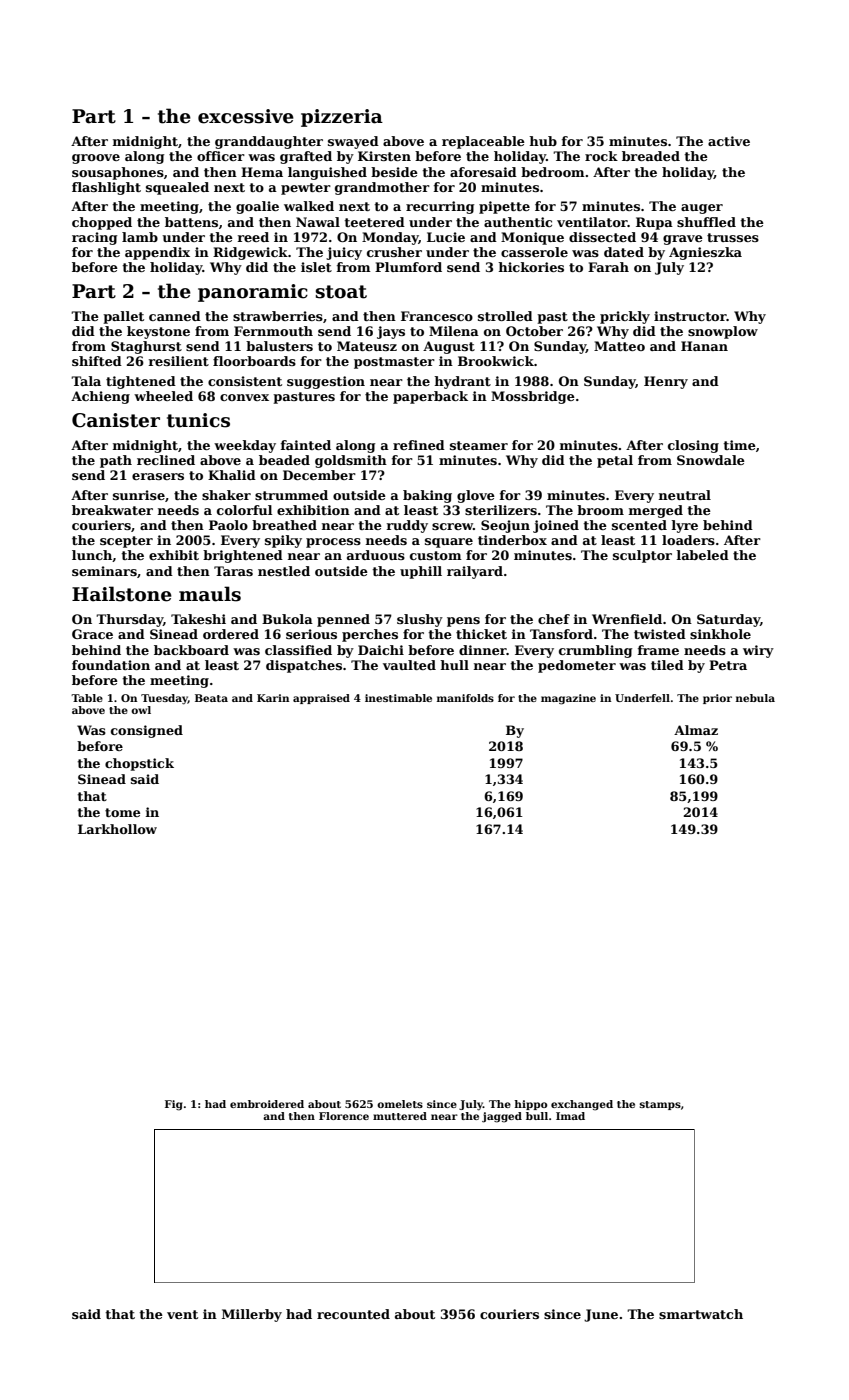  Describe the element at coordinates (651, 156) in the screenshot. I see `breaded` at that location.
